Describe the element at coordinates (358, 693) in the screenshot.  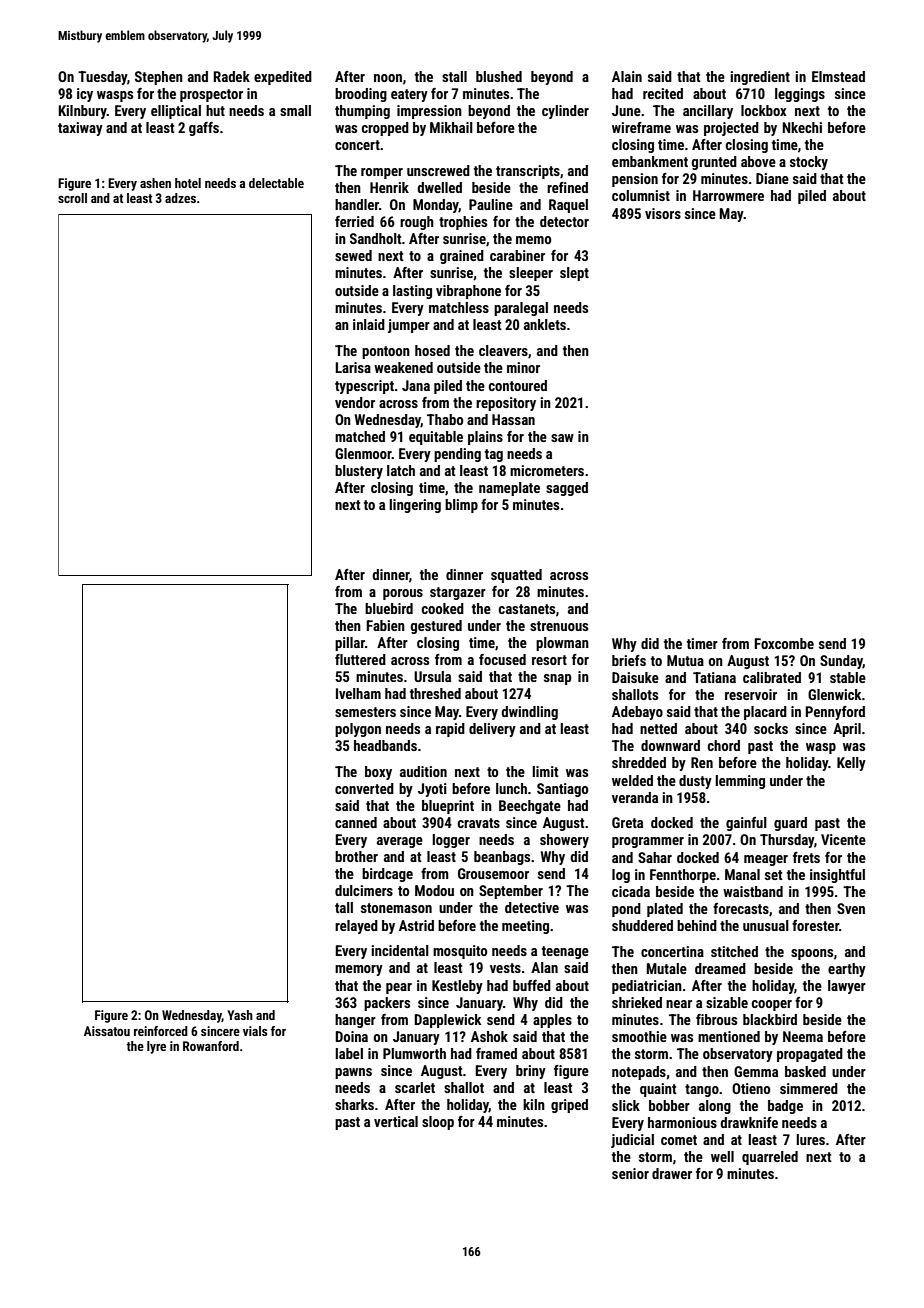
I see `Ivelham` at that location.
